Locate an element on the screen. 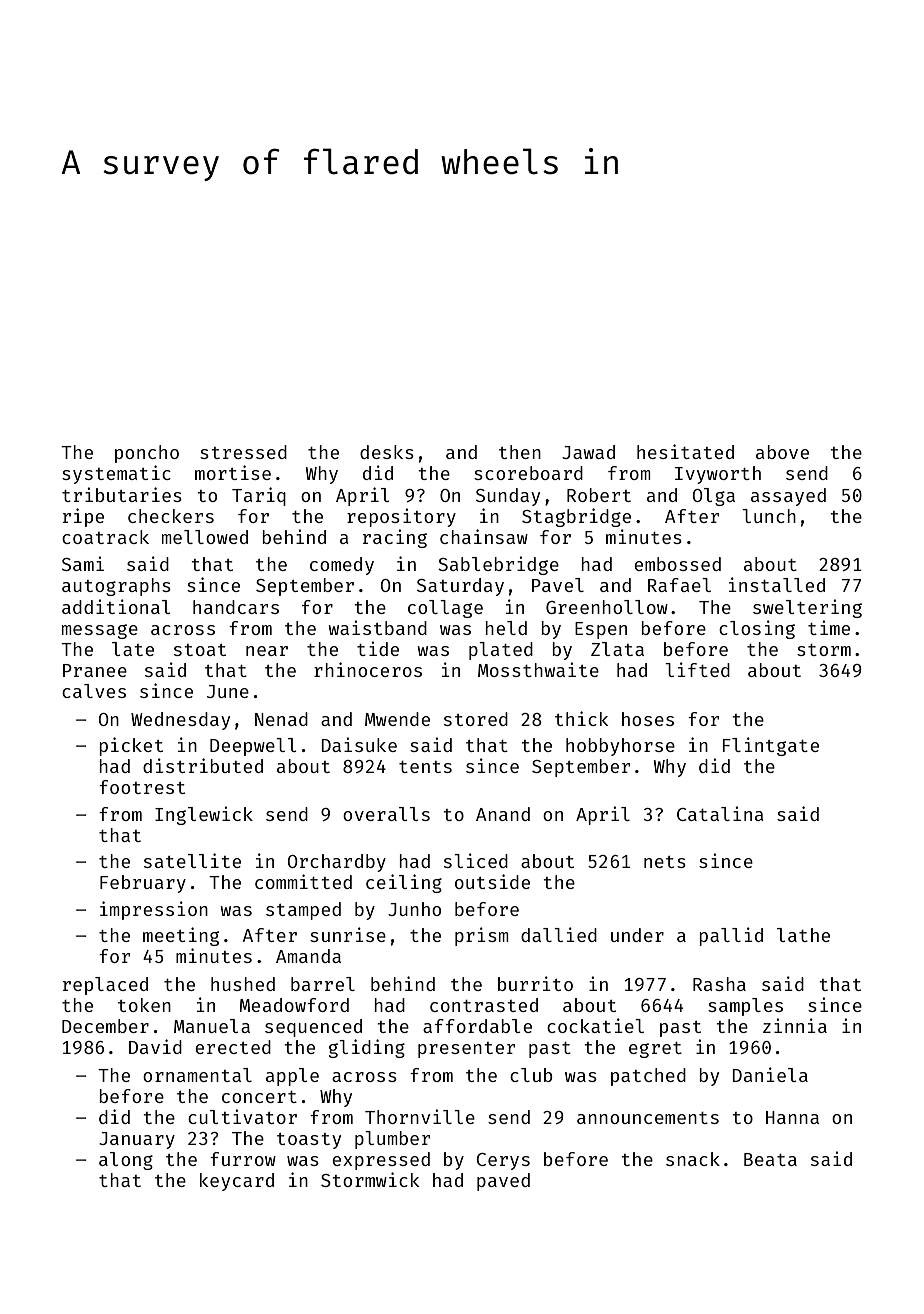  hesitated is located at coordinates (685, 451).
